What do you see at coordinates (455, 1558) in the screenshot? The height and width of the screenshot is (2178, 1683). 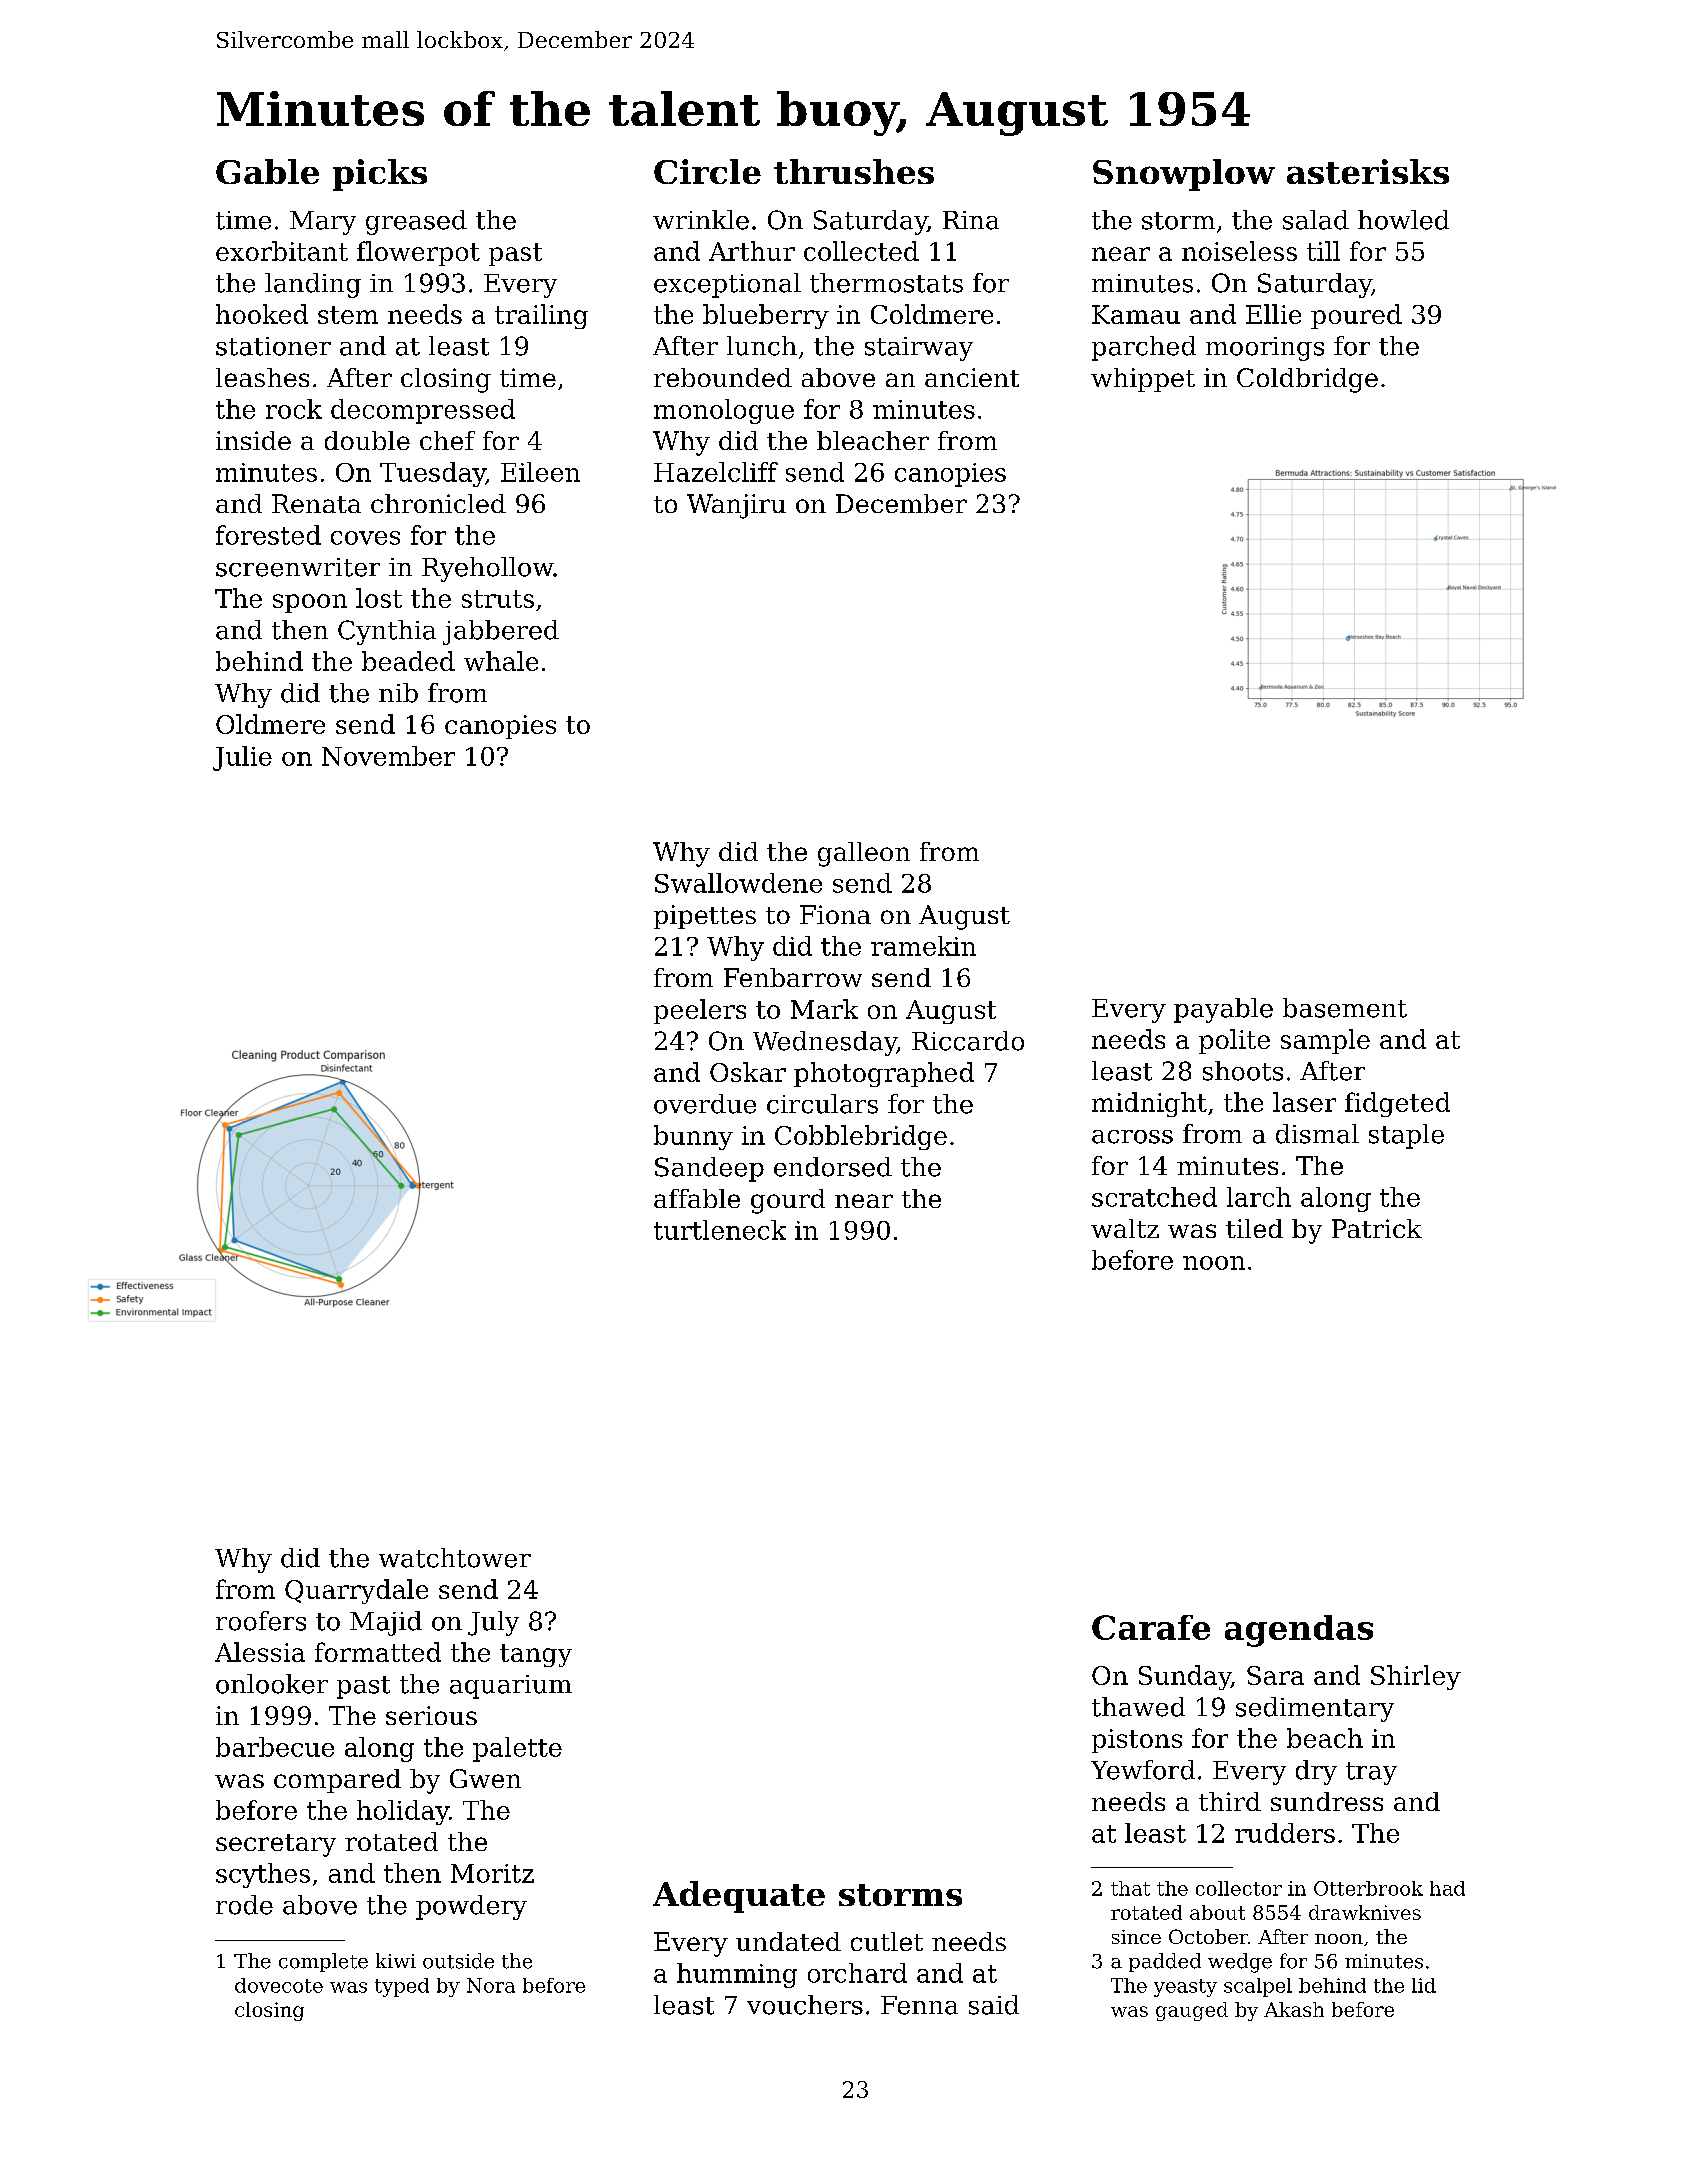 I see `watchtower` at bounding box center [455, 1558].
